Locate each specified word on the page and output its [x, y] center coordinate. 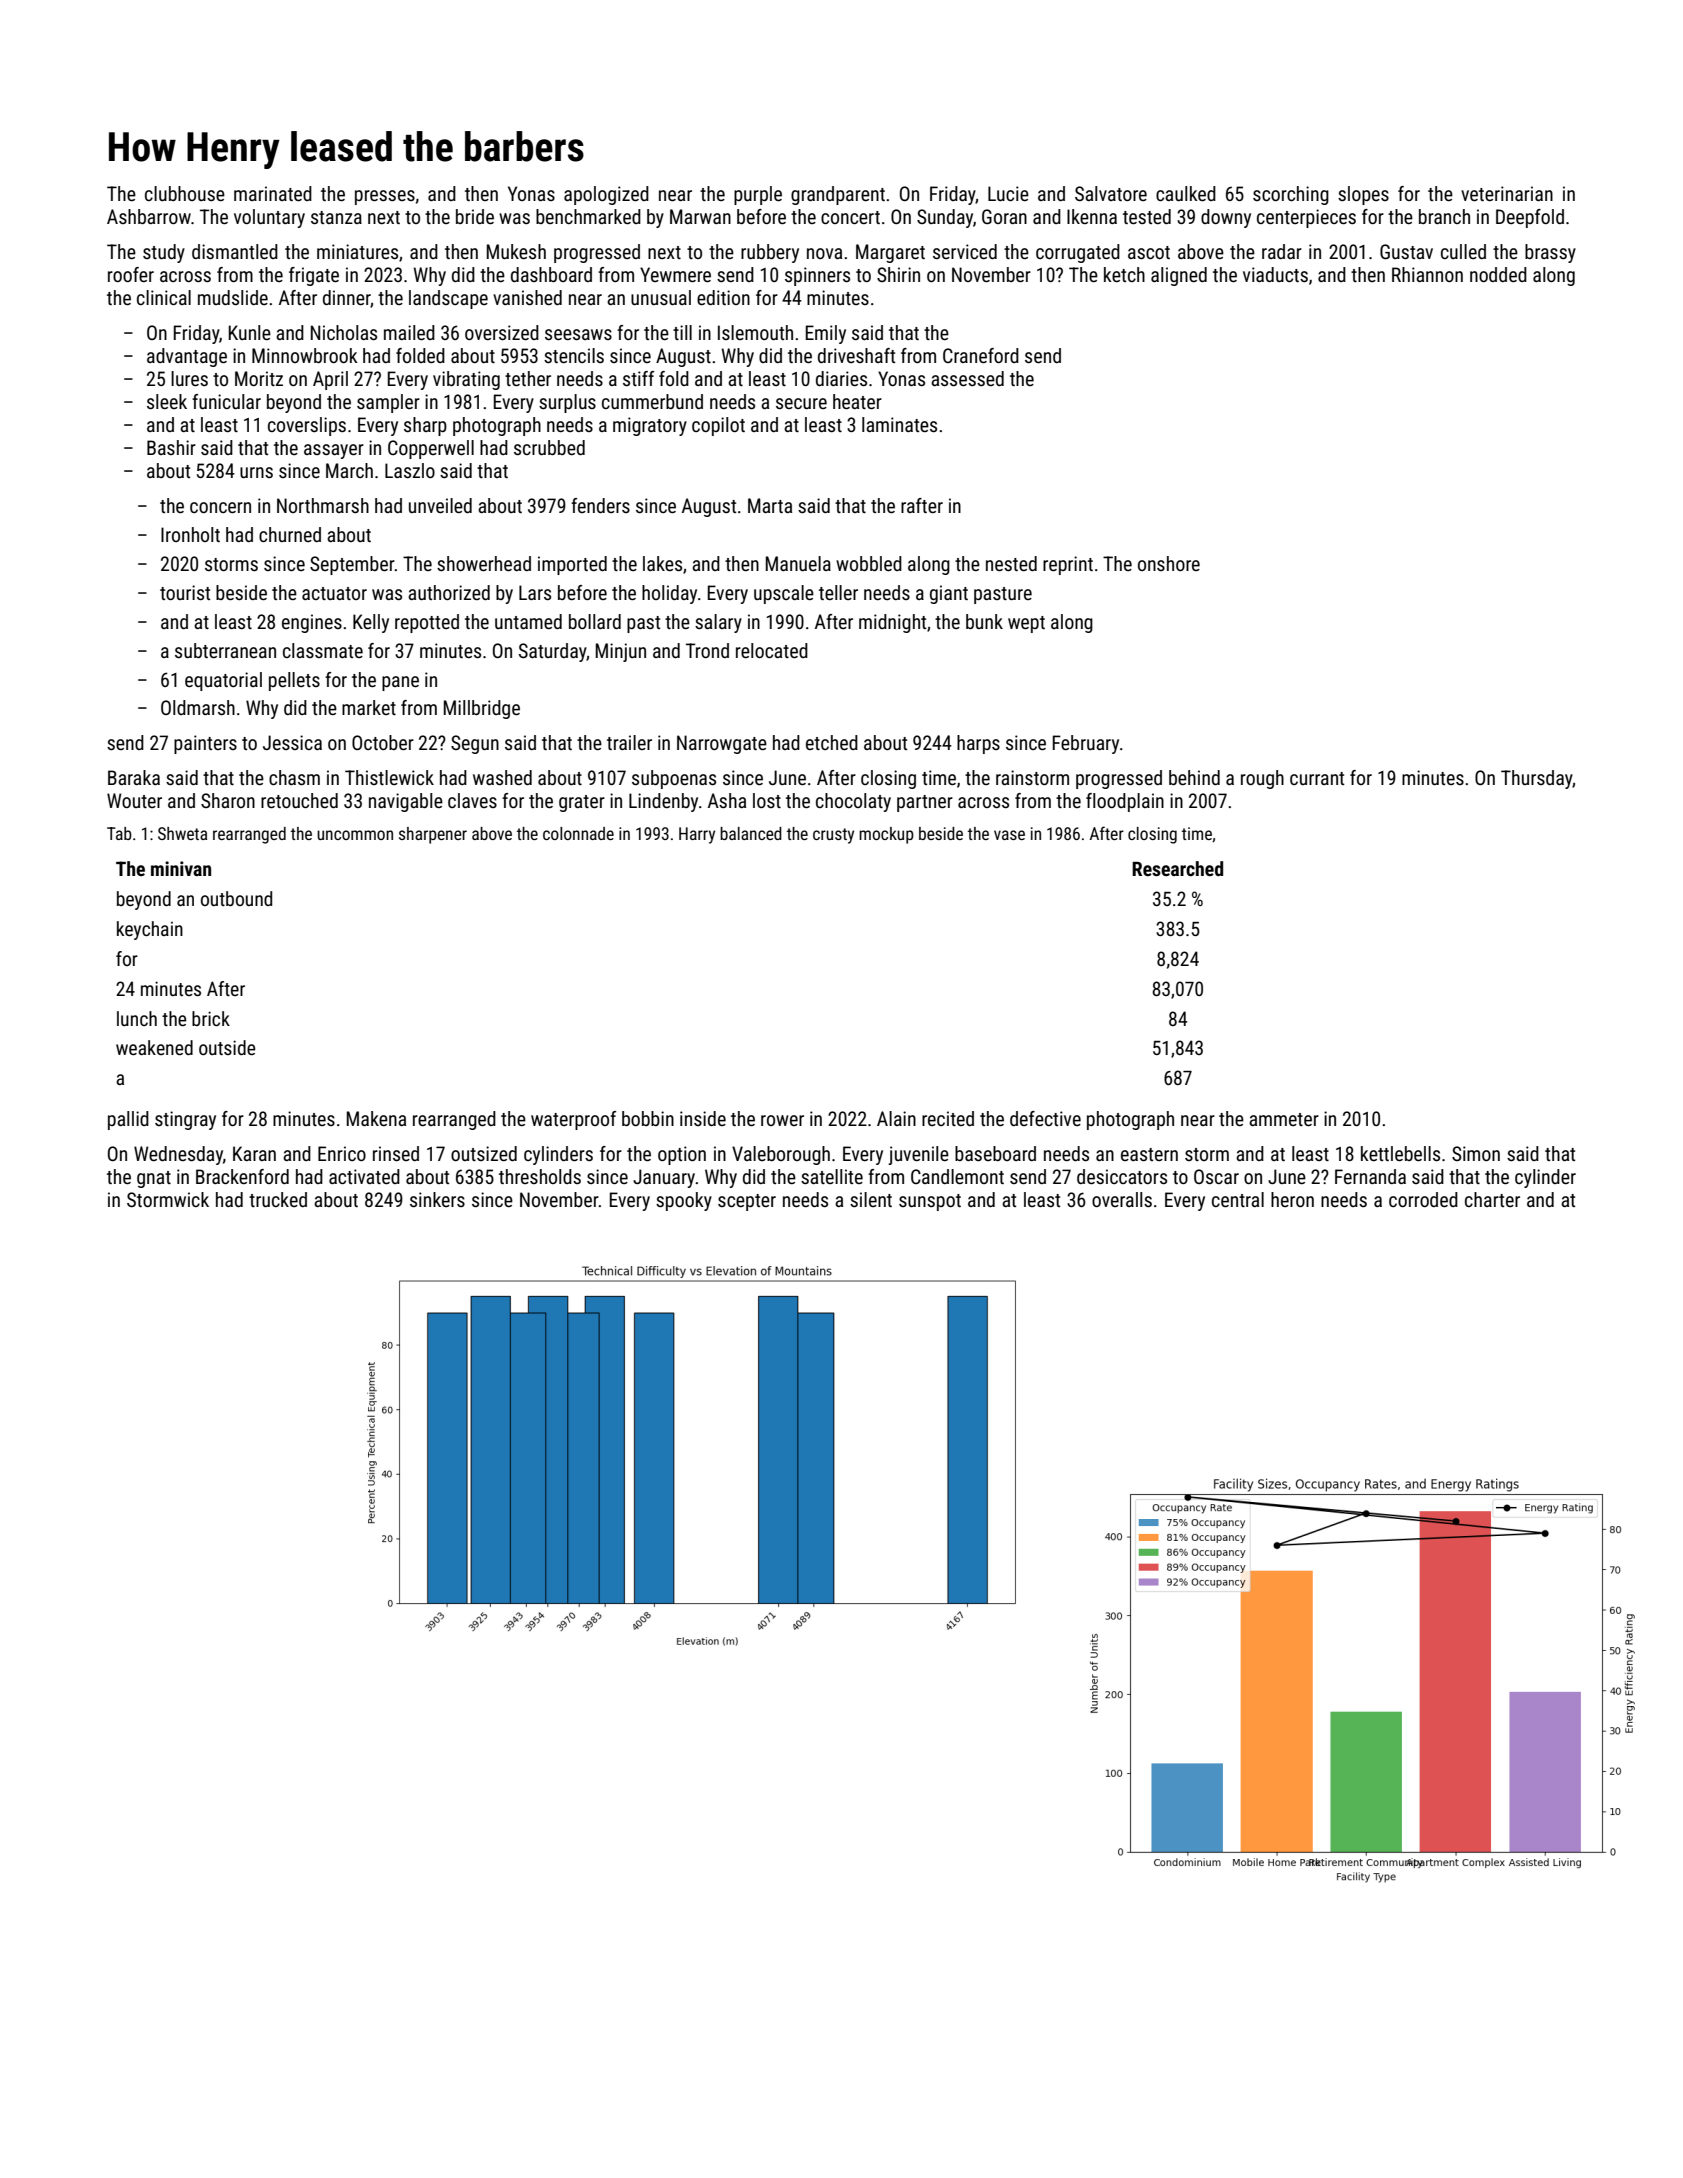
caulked [1186, 193]
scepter [747, 1202]
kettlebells [1400, 1153]
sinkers [437, 1199]
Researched [1177, 868]
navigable [406, 802]
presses [385, 197]
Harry [697, 835]
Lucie [1008, 193]
